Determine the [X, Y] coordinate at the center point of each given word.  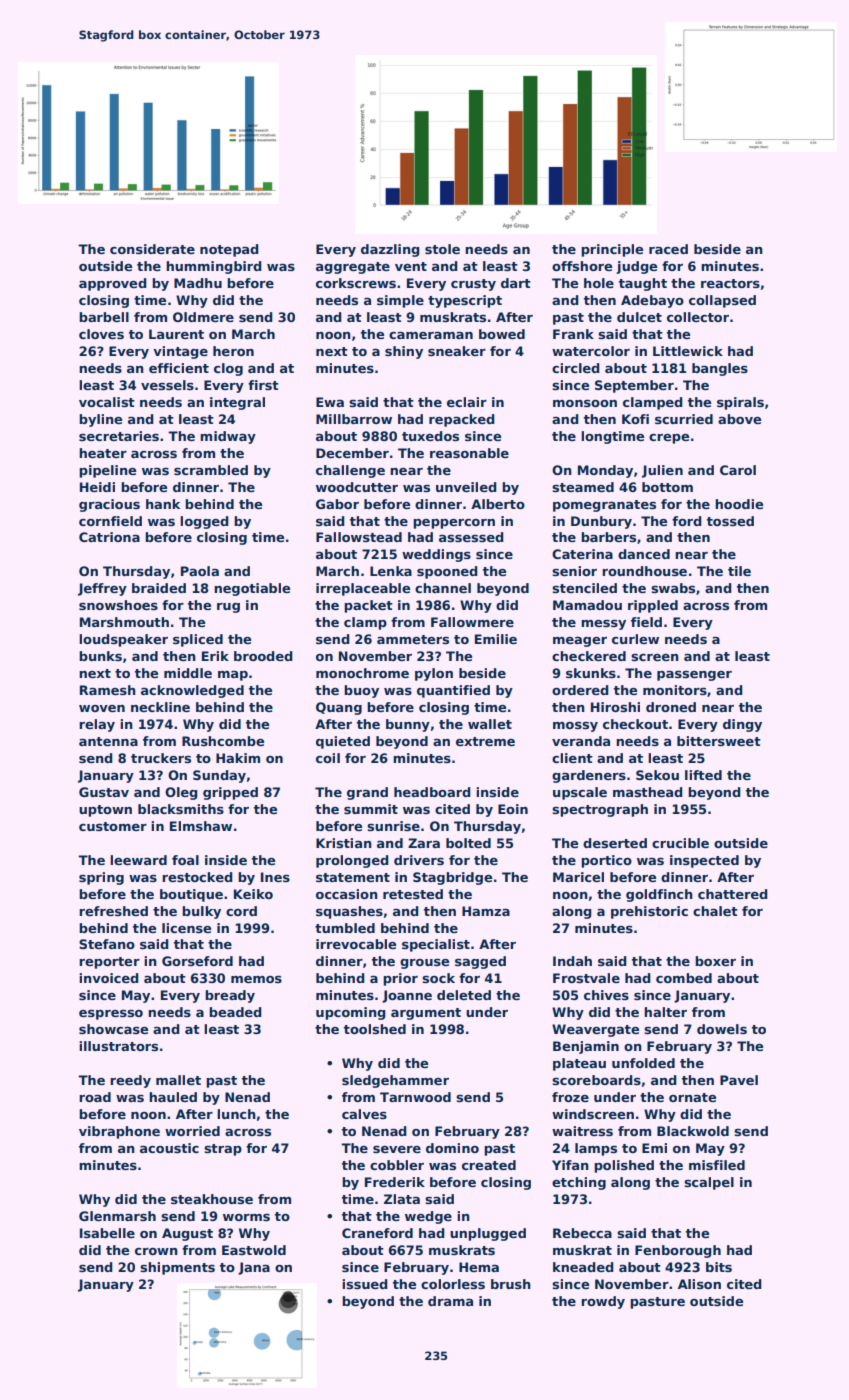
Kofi [635, 419]
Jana [254, 1268]
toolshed [375, 1029]
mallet [178, 1080]
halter [665, 1012]
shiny [404, 352]
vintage [180, 352]
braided [159, 588]
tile [739, 571]
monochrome [362, 673]
